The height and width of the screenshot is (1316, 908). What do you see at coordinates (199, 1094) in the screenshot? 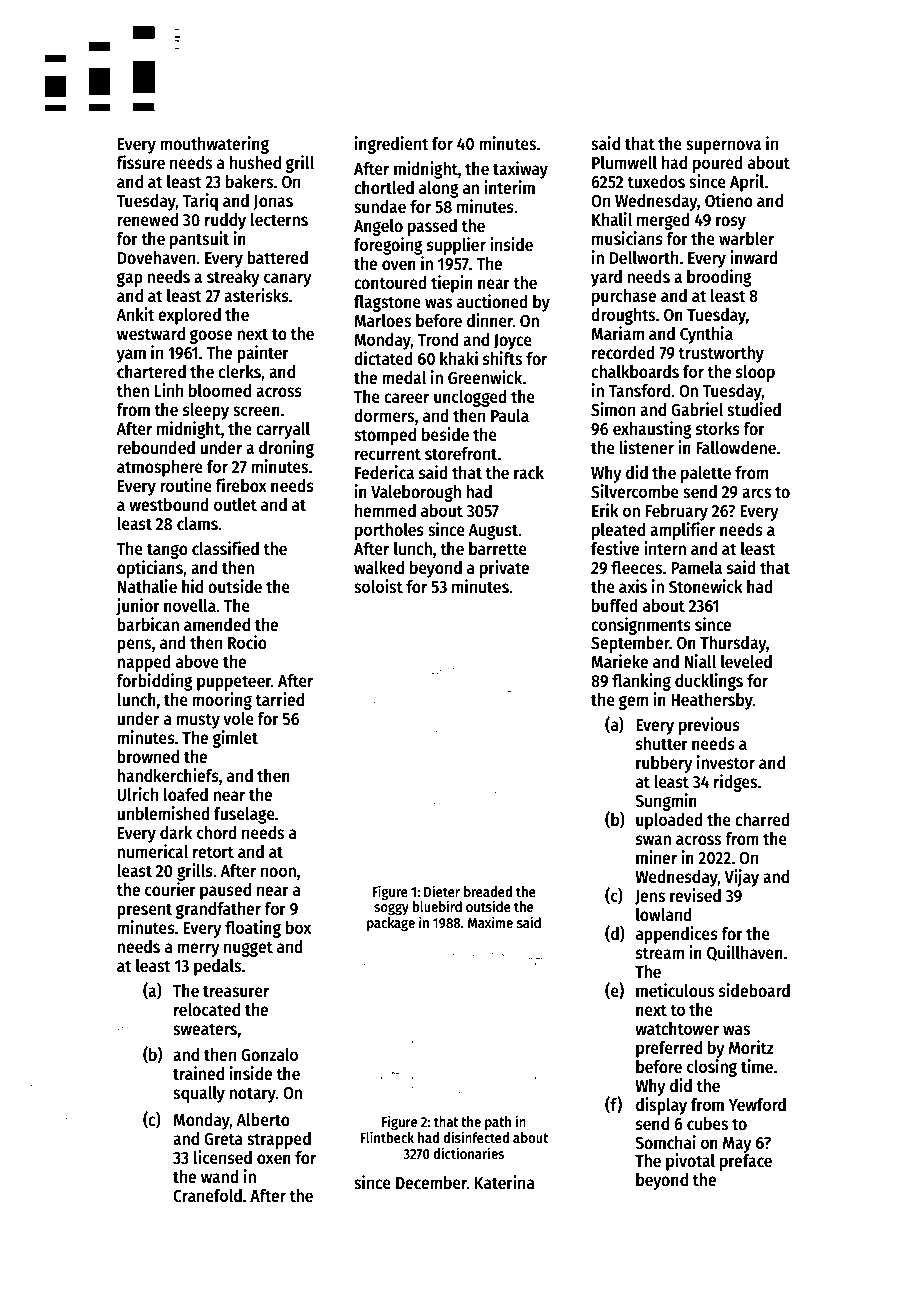
I see `squally` at bounding box center [199, 1094].
